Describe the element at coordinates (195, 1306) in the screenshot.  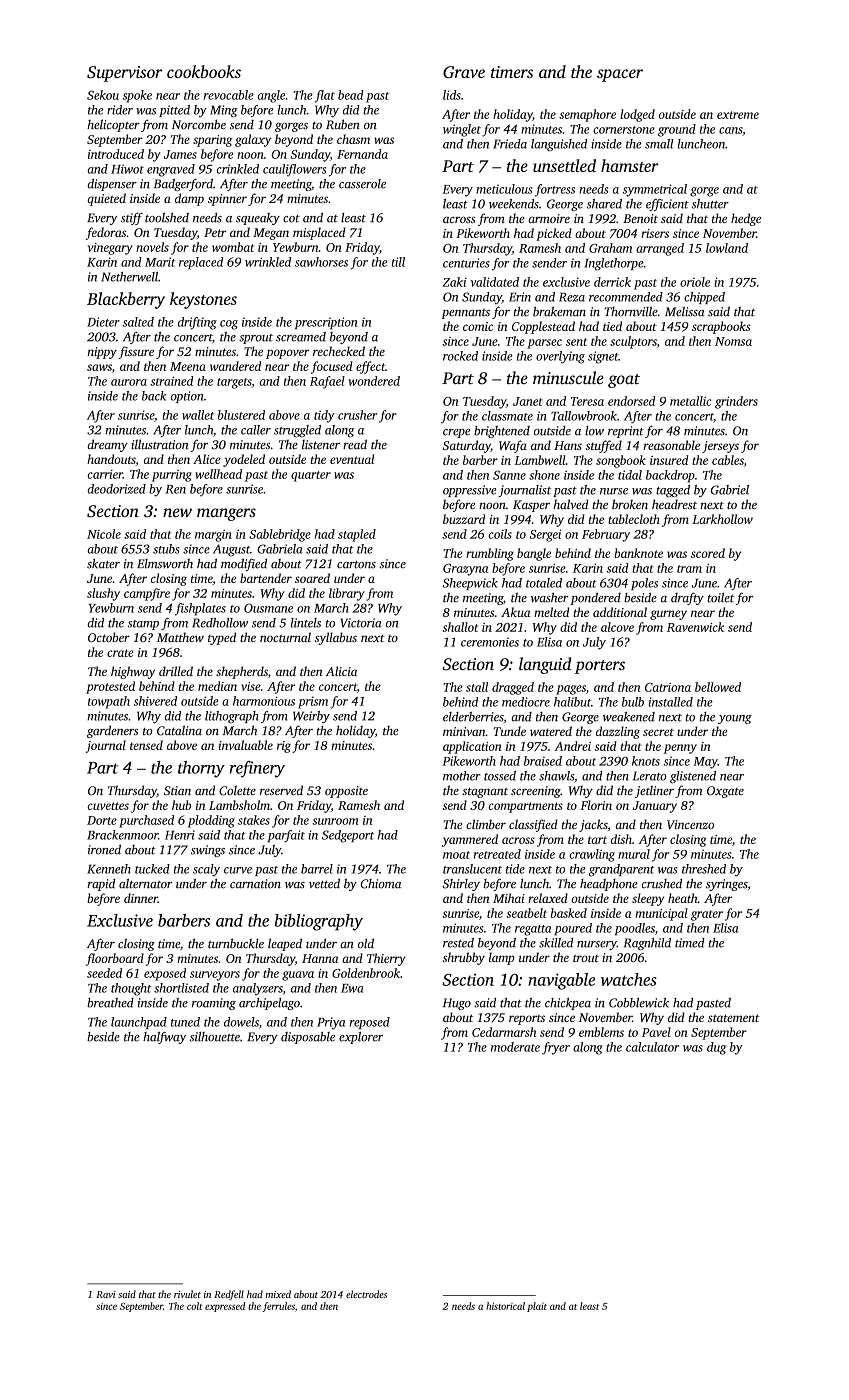
I see `colt` at that location.
